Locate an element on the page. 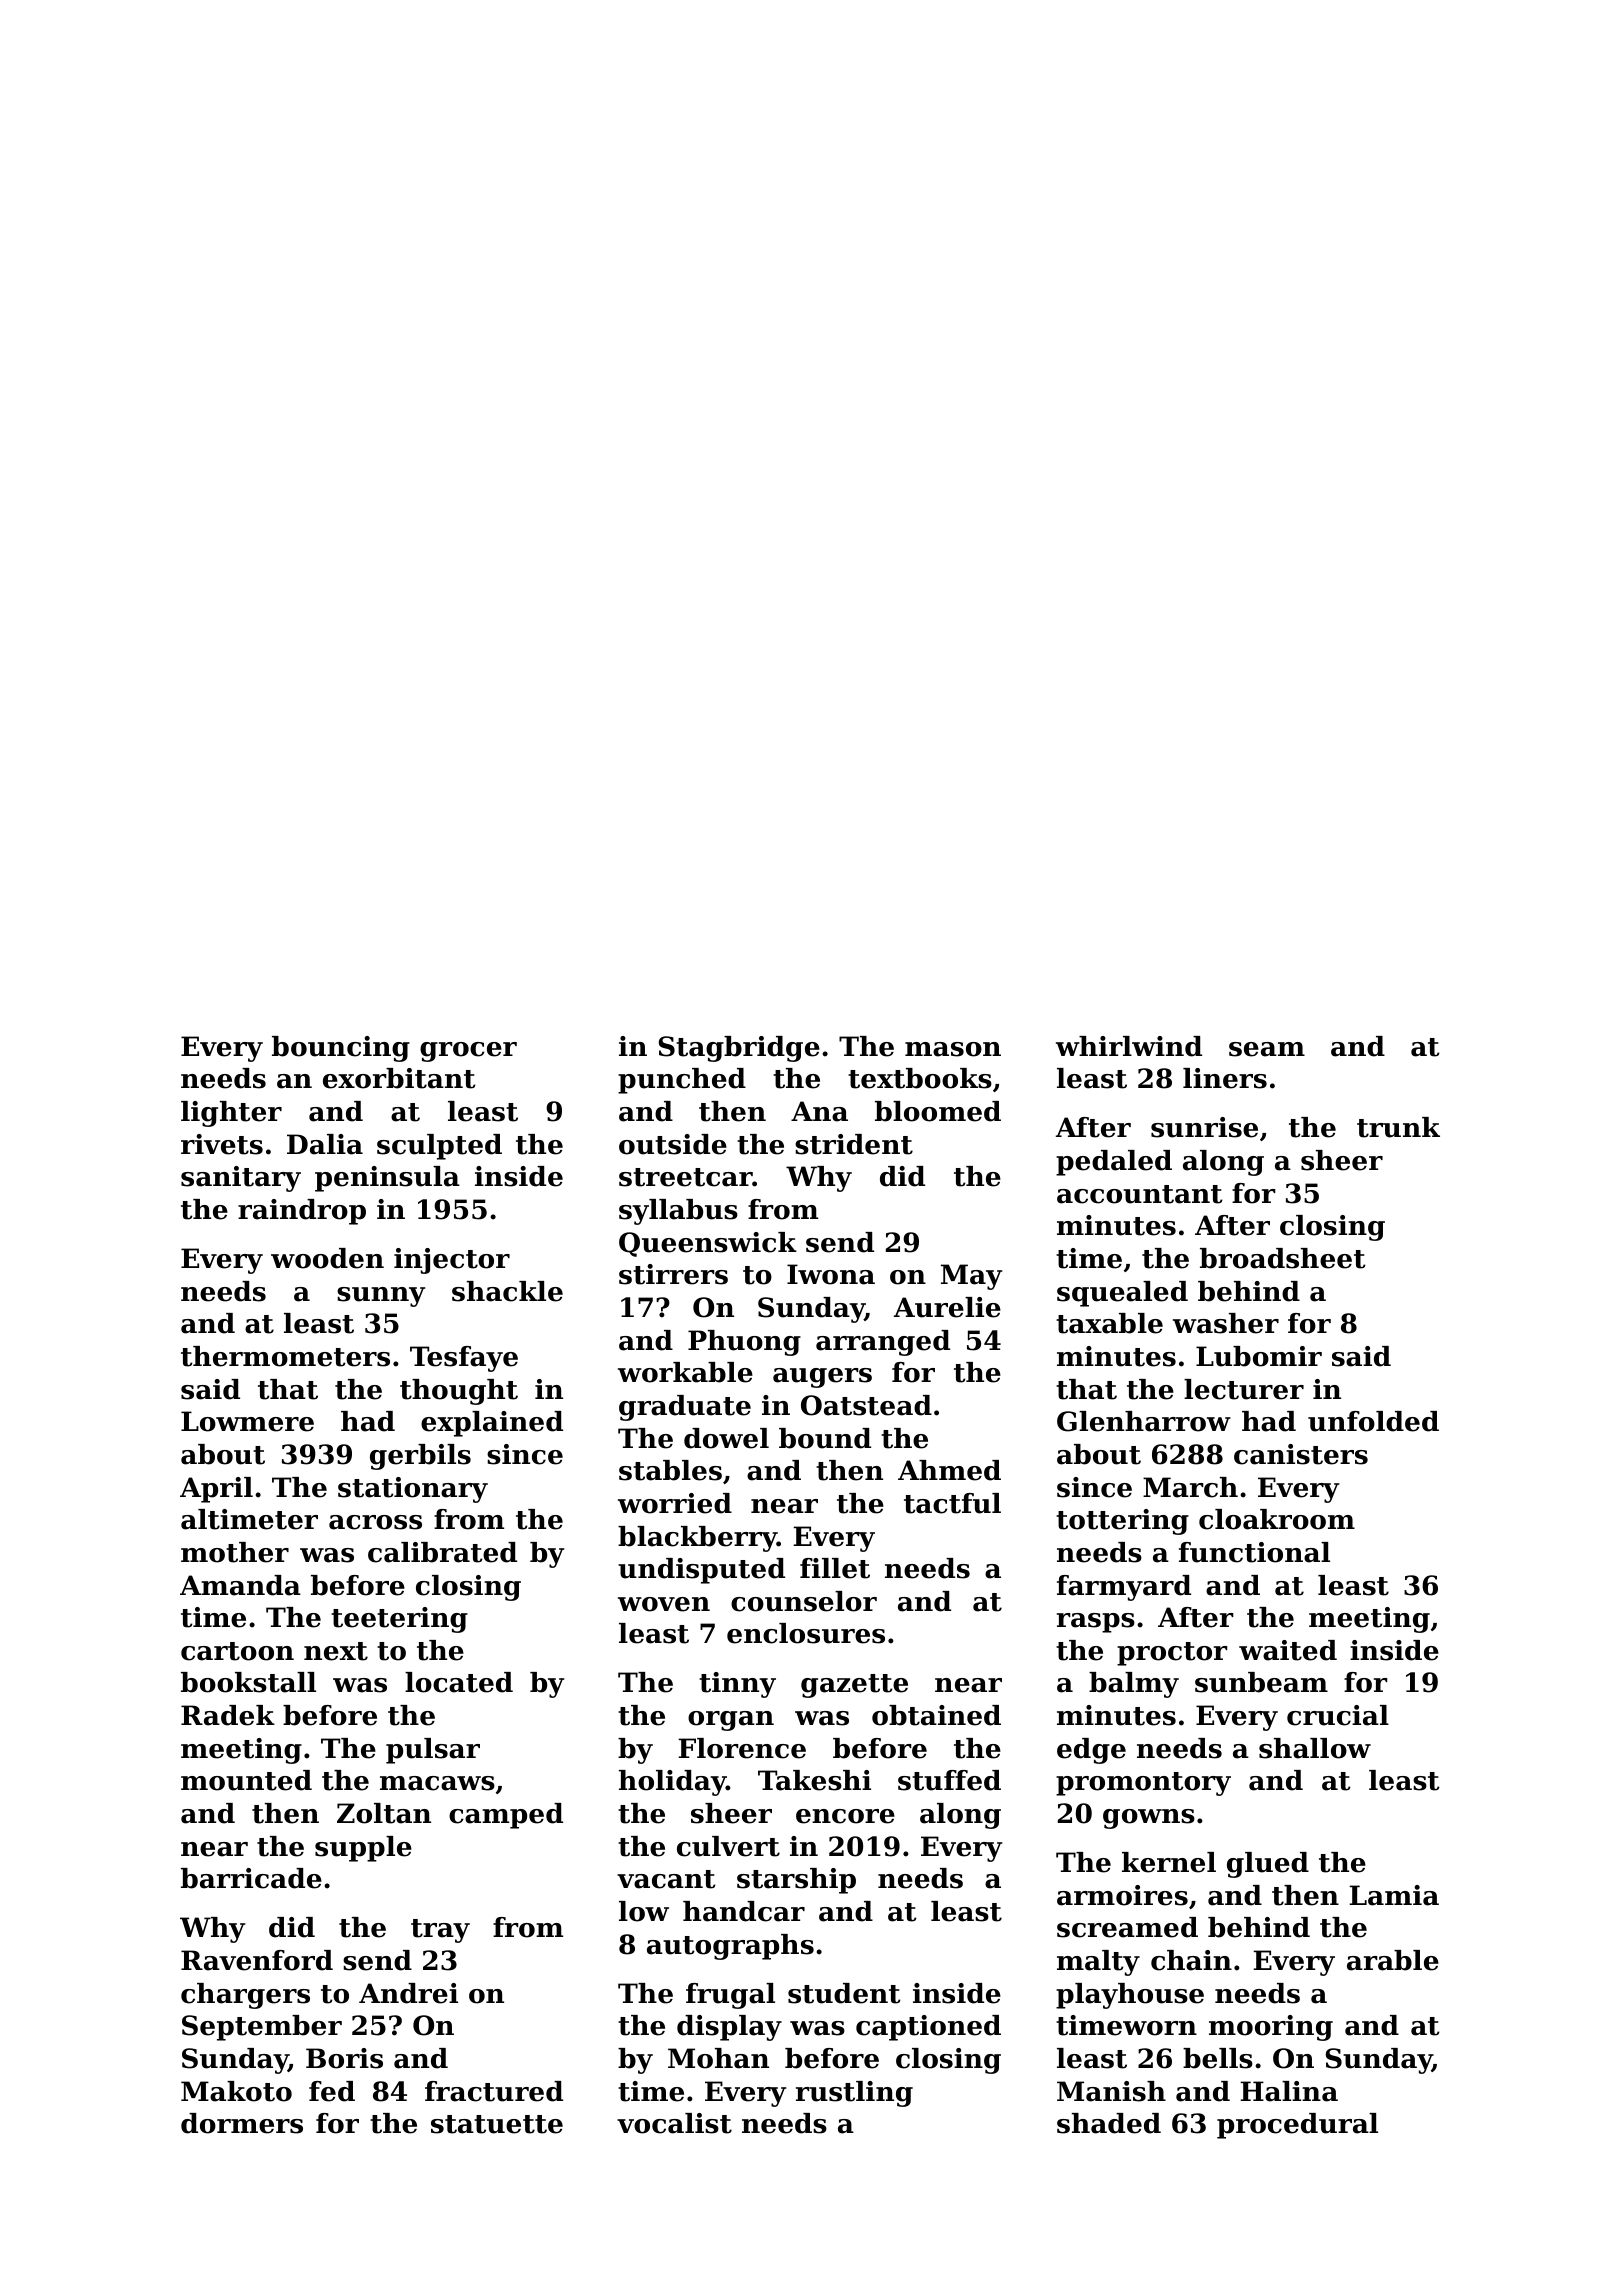 The width and height of the page is (1620, 2292). statuette is located at coordinates (497, 2124).
